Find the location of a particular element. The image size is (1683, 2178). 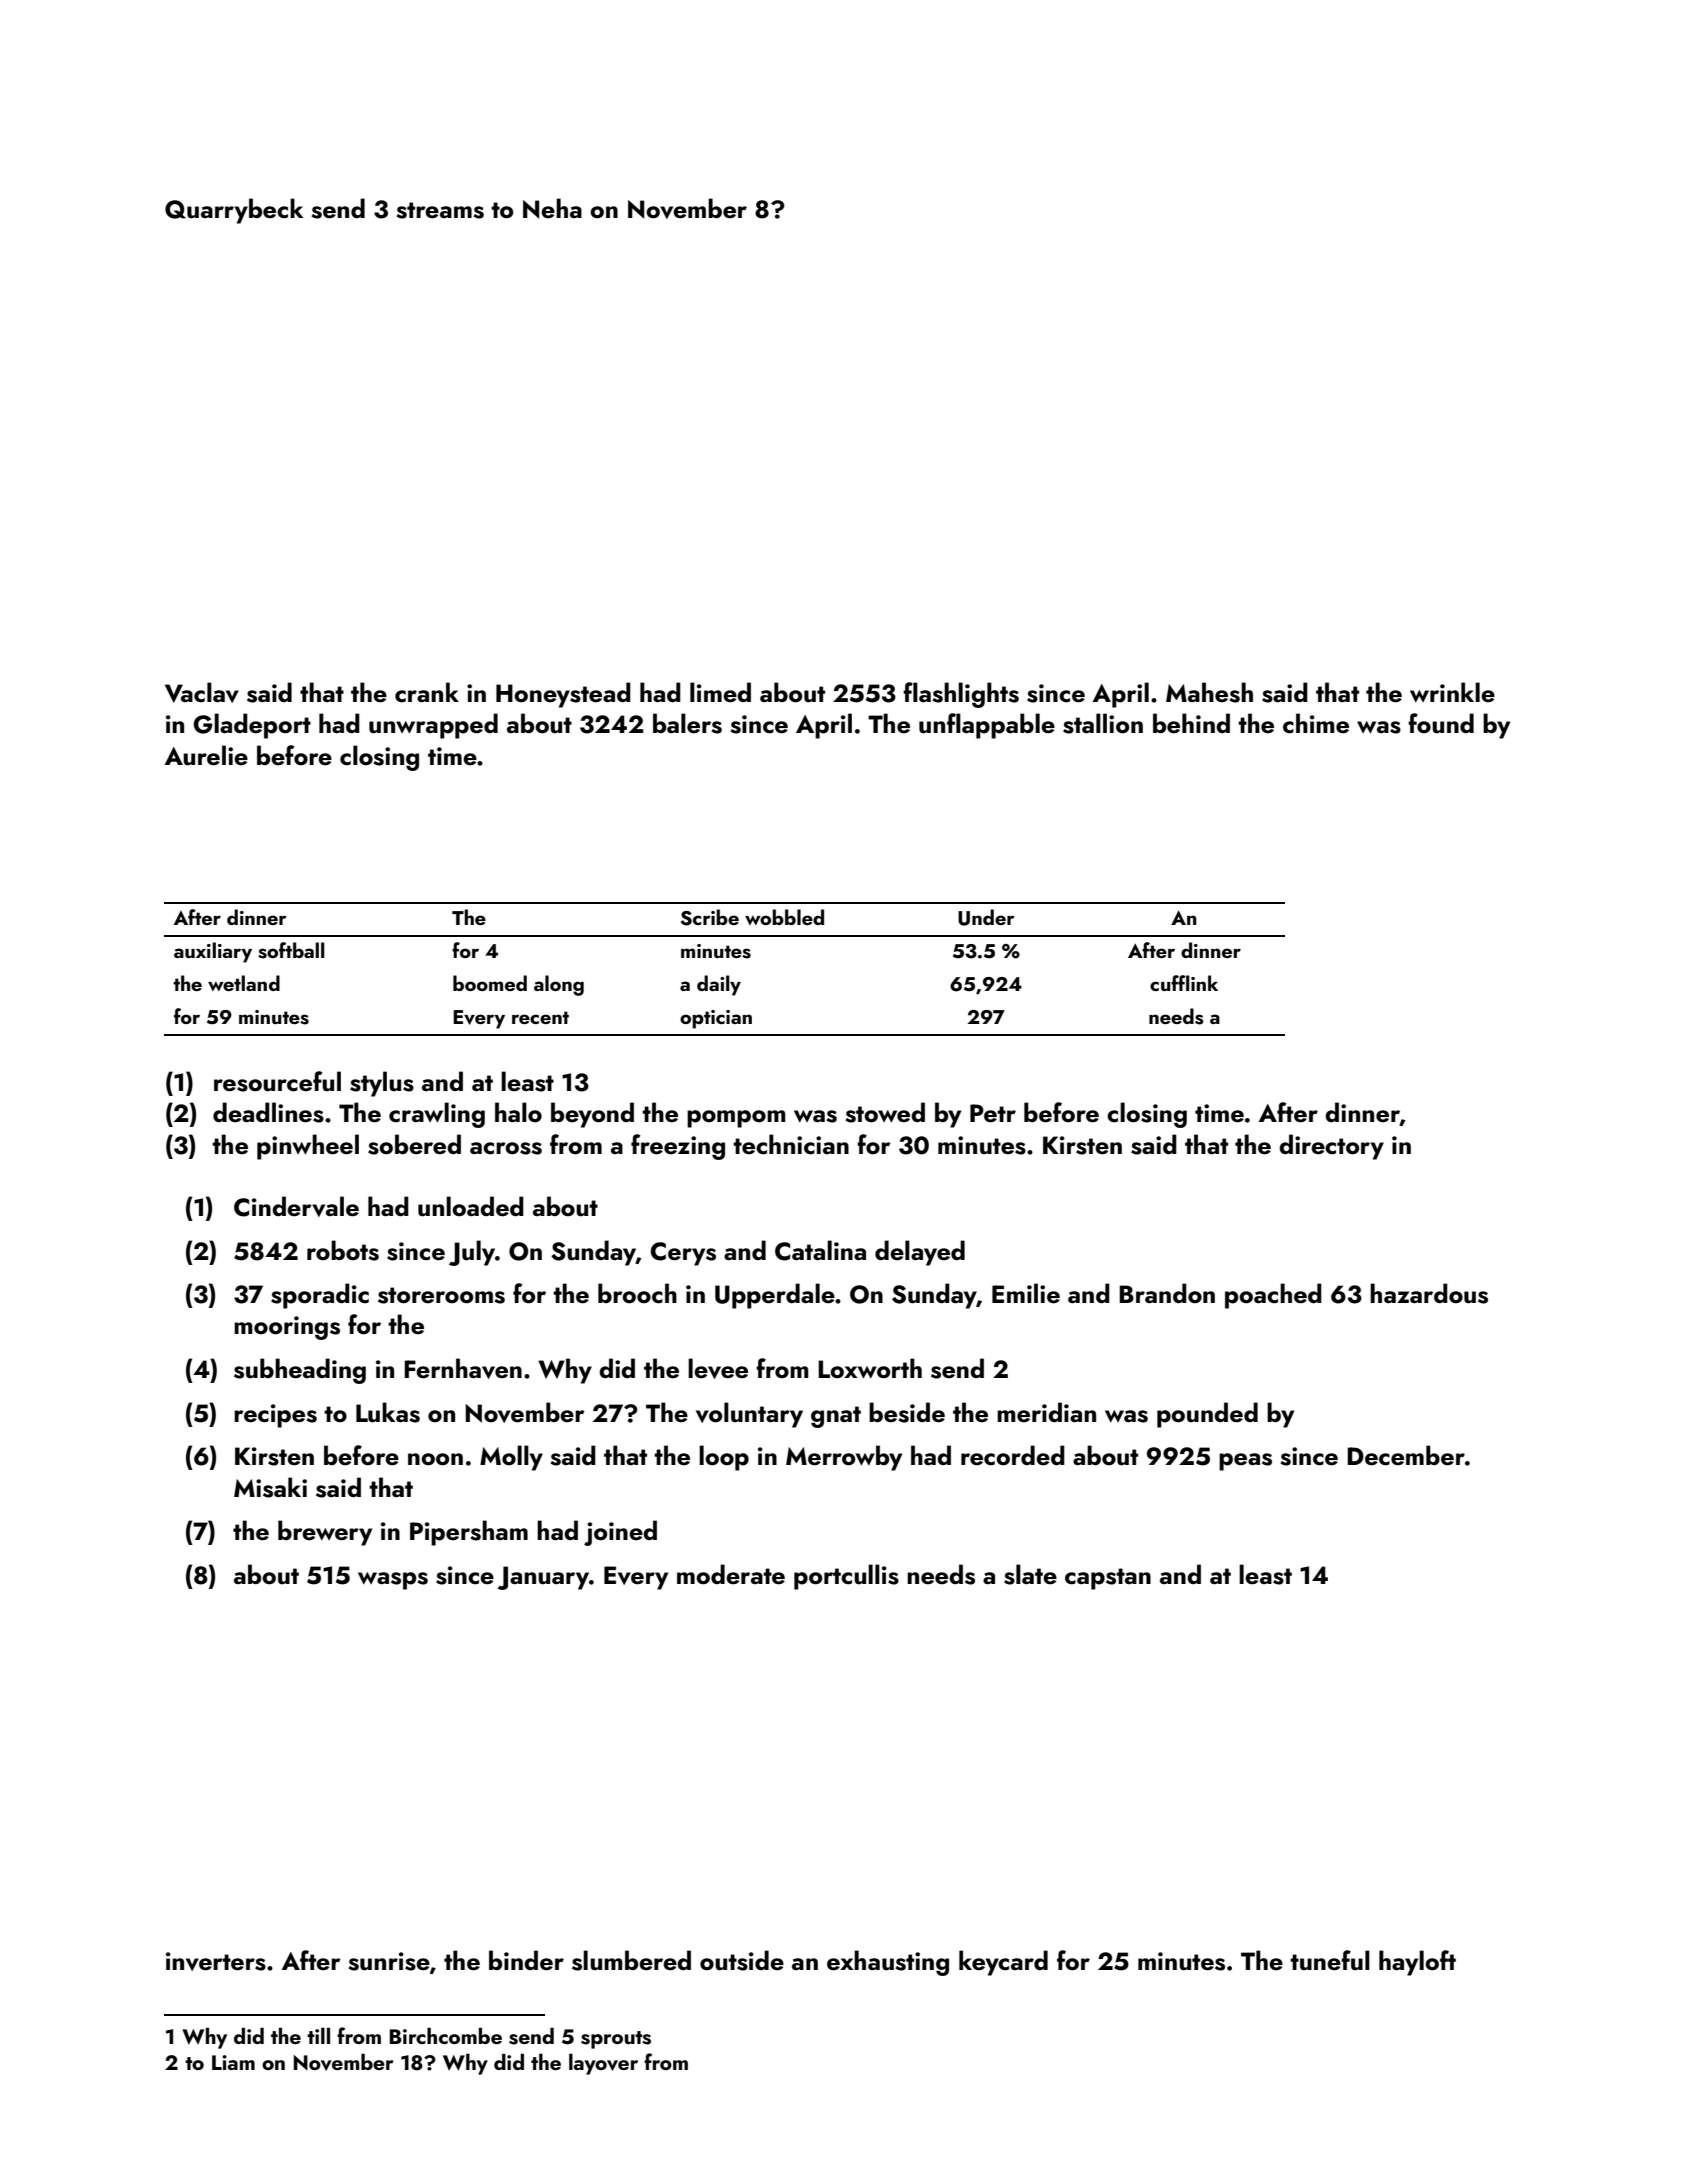

Cindervale is located at coordinates (296, 1206).
